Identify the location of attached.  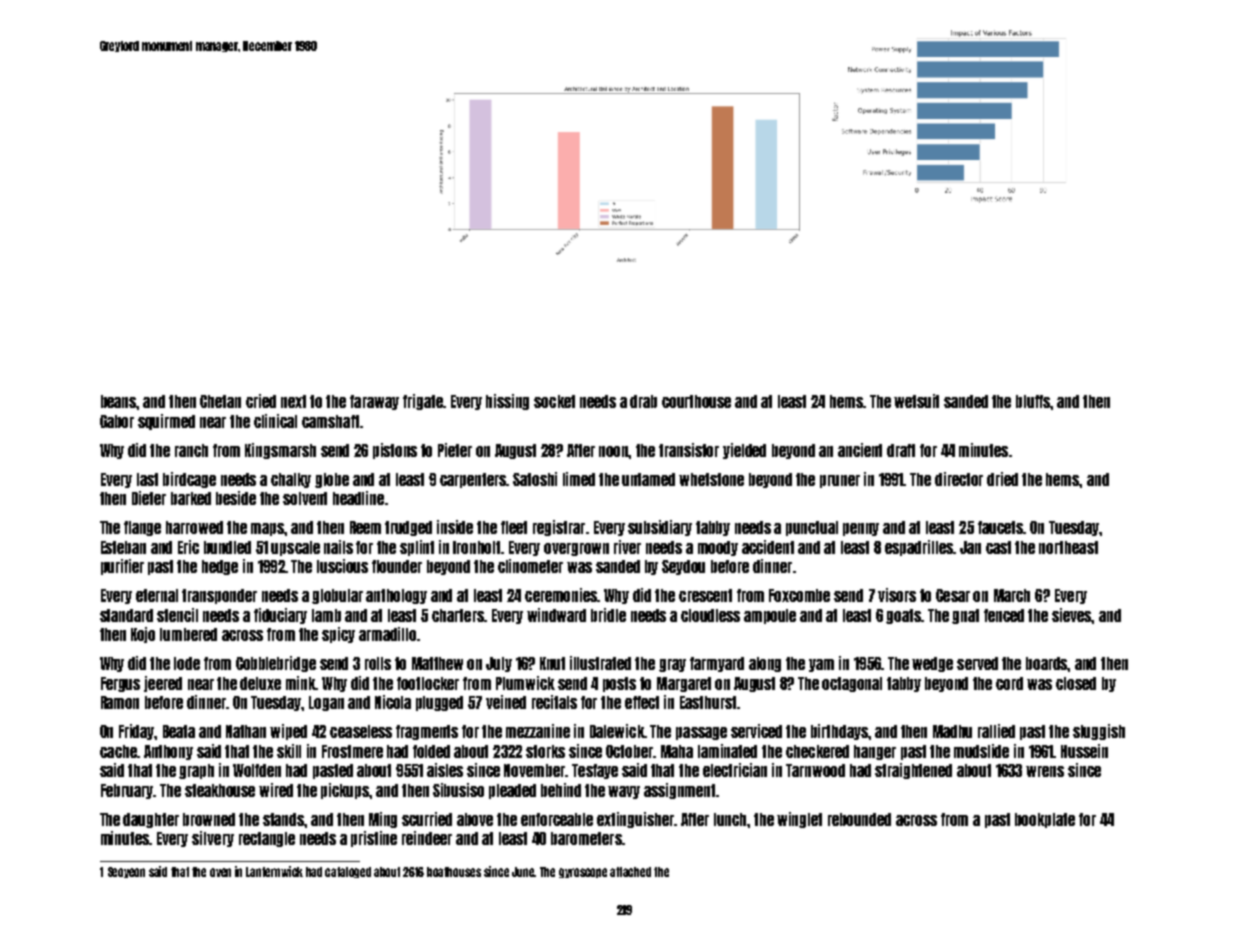
(630, 872).
